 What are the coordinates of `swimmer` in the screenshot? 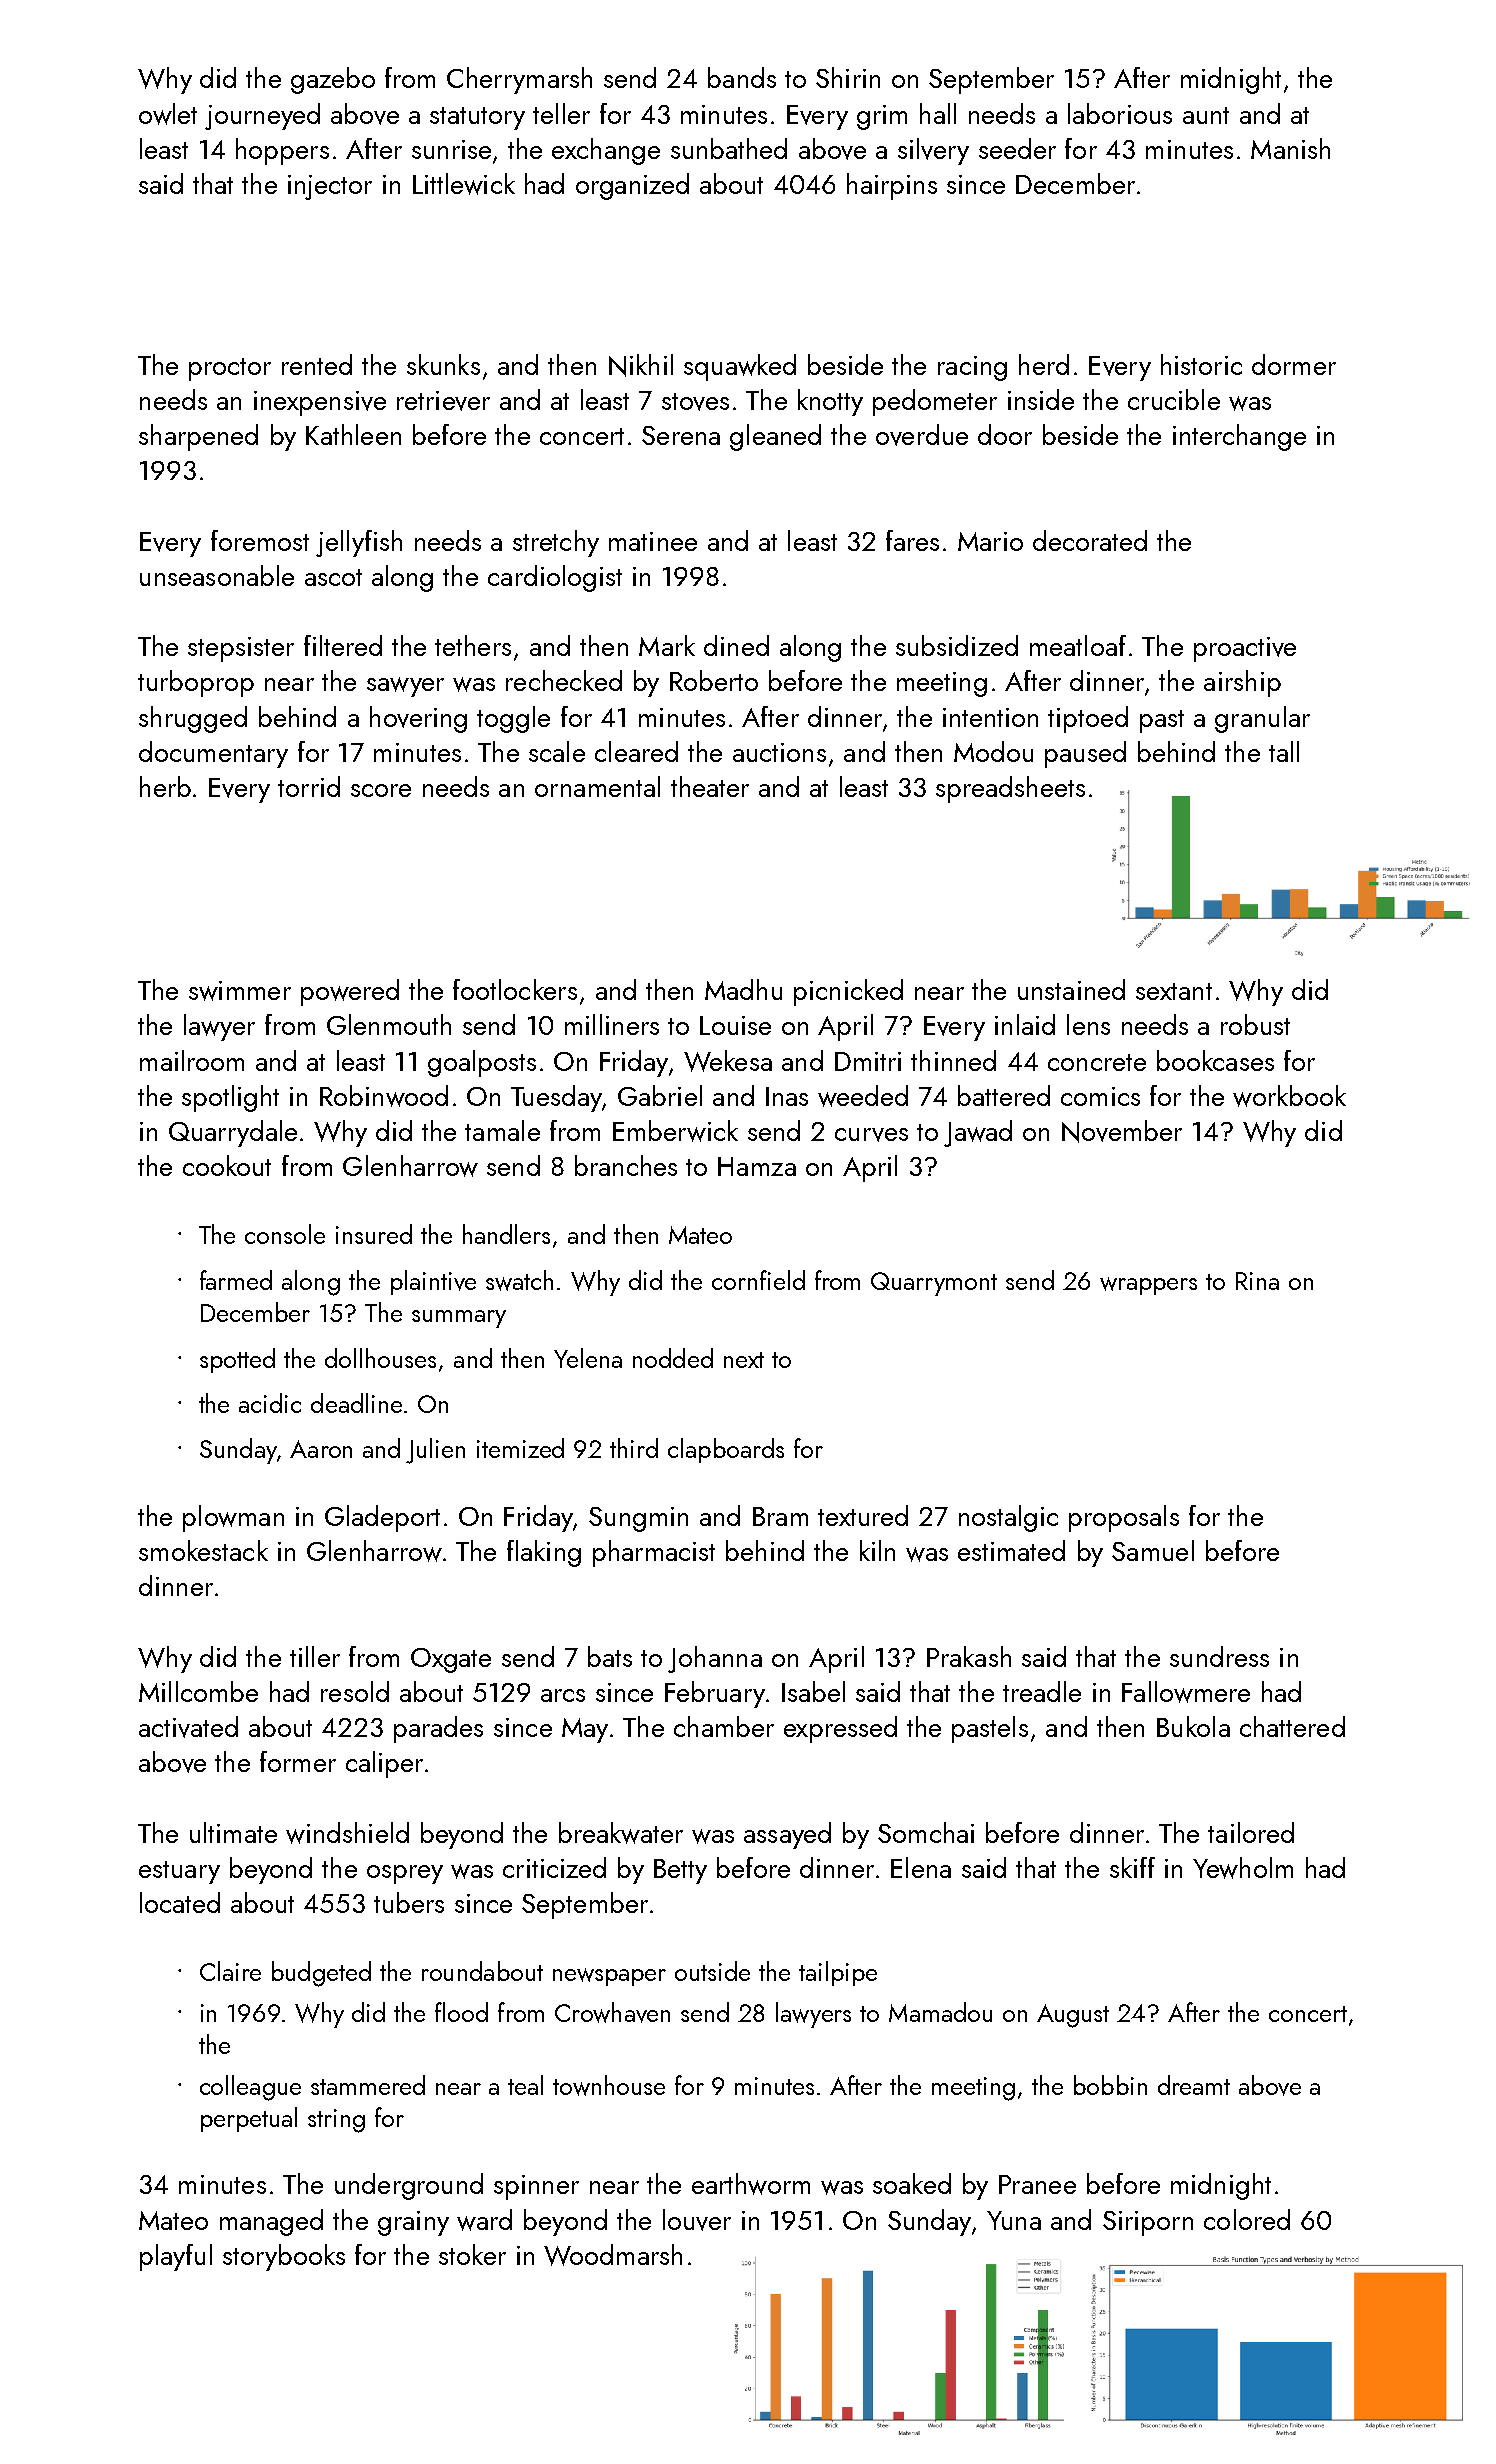 It's located at (240, 991).
